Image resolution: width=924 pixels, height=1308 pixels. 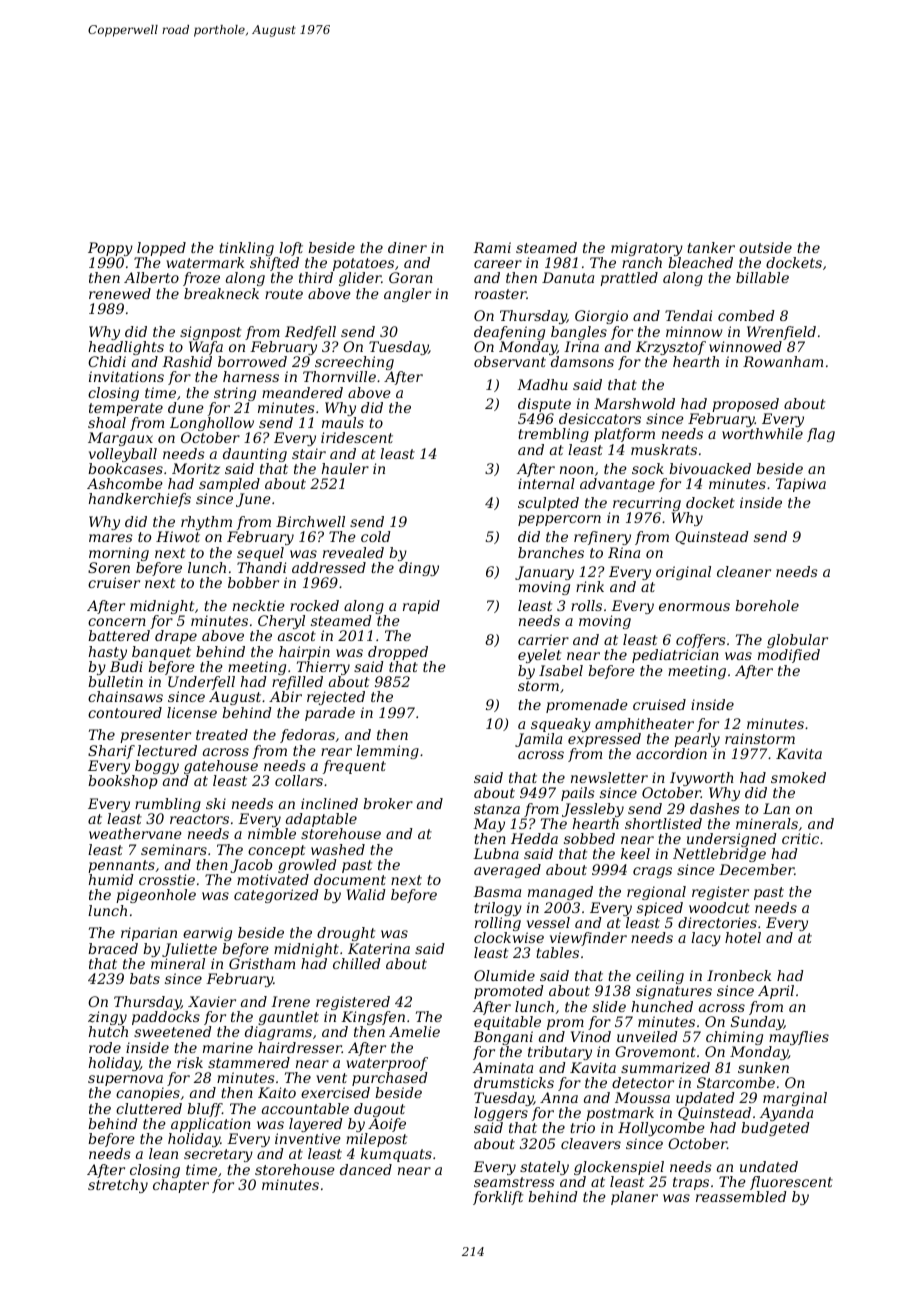 I want to click on smoked, so click(x=798, y=777).
